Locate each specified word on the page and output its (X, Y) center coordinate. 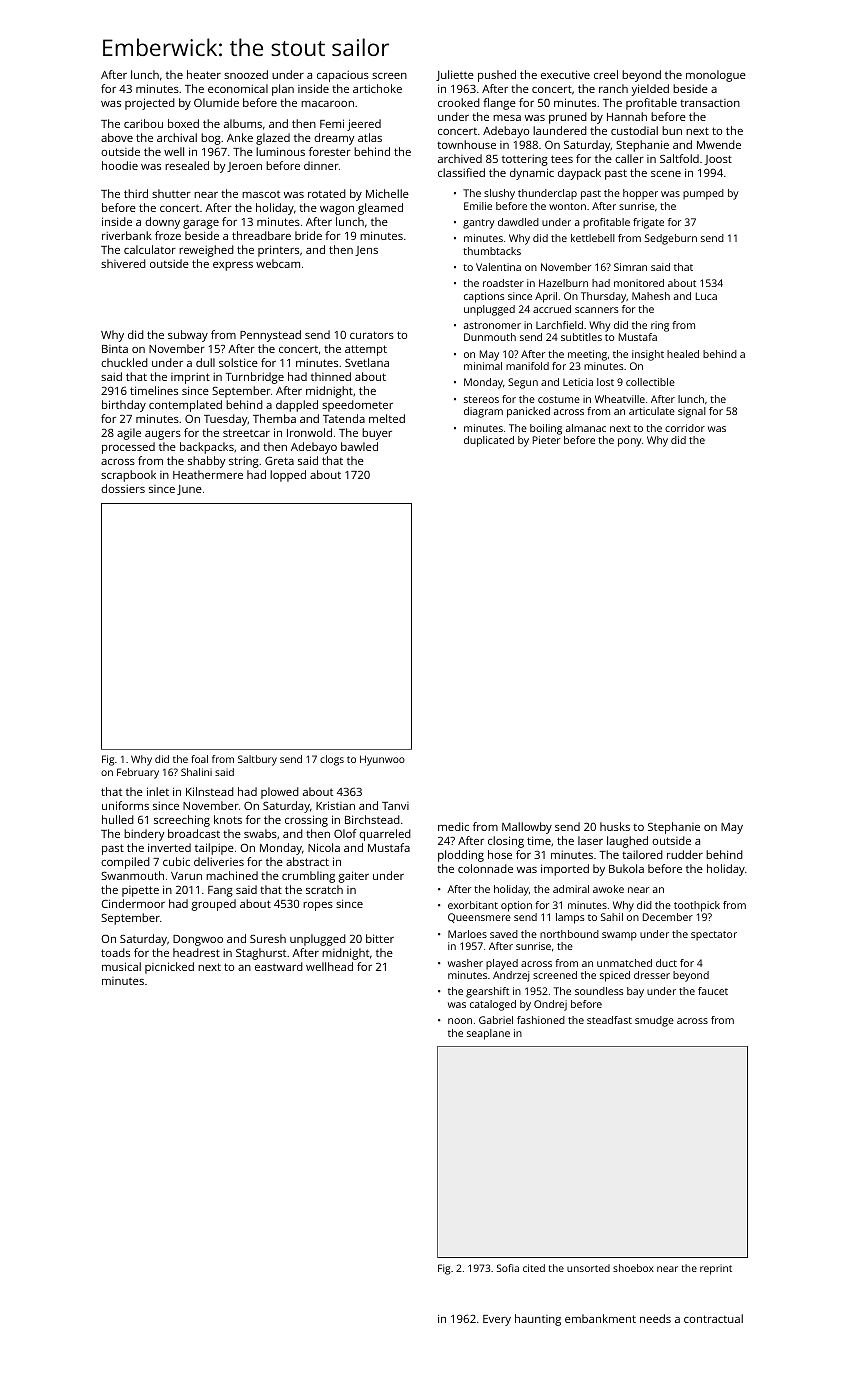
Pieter (546, 440)
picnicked (169, 968)
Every (497, 1320)
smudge (654, 1021)
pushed (497, 76)
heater (204, 74)
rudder (685, 854)
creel (606, 74)
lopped (288, 476)
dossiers (123, 488)
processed (128, 448)
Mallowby (527, 828)
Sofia (508, 1268)
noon (460, 1021)
